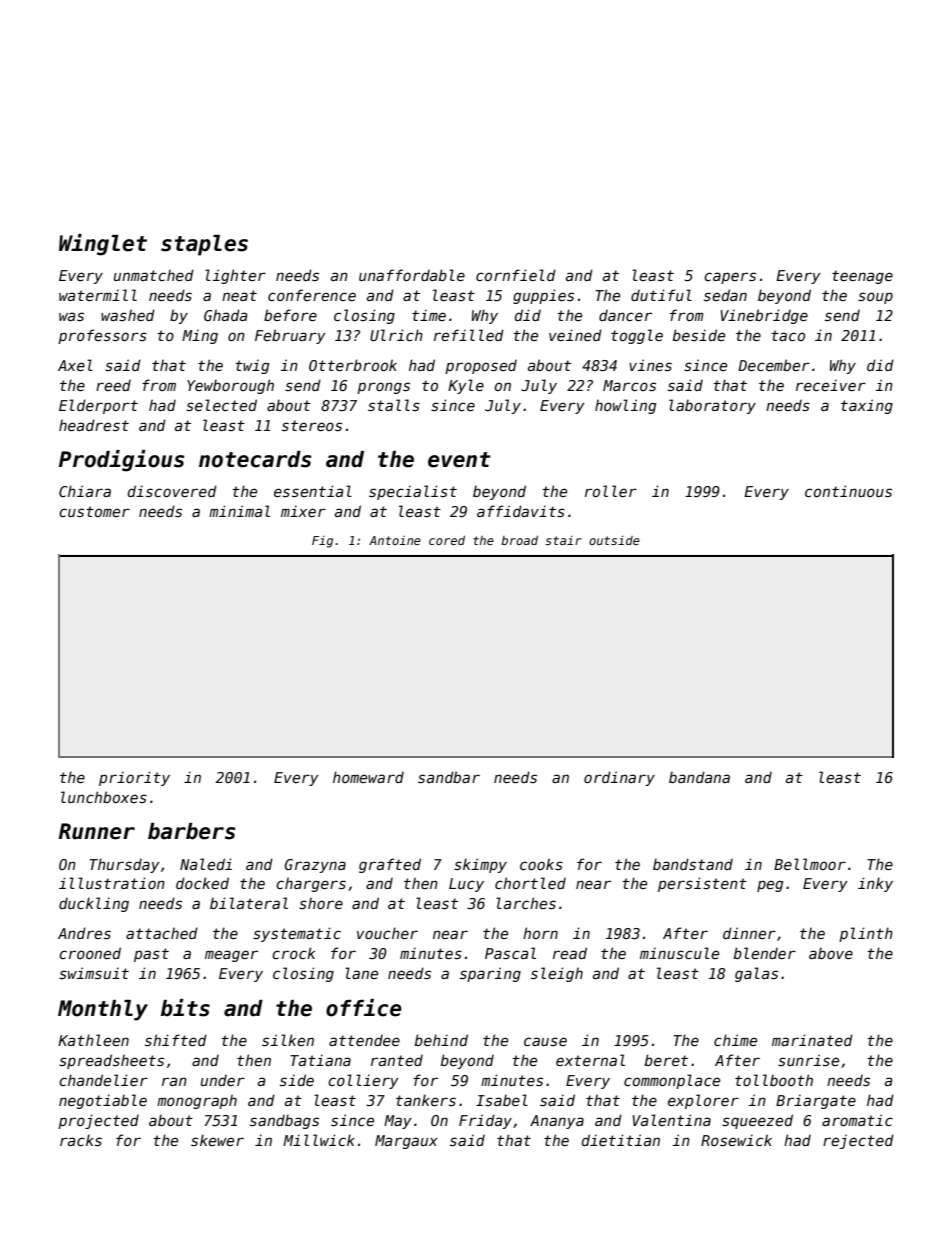 Image resolution: width=952 pixels, height=1233 pixels. Describe the element at coordinates (590, 1060) in the page. I see `external` at that location.
